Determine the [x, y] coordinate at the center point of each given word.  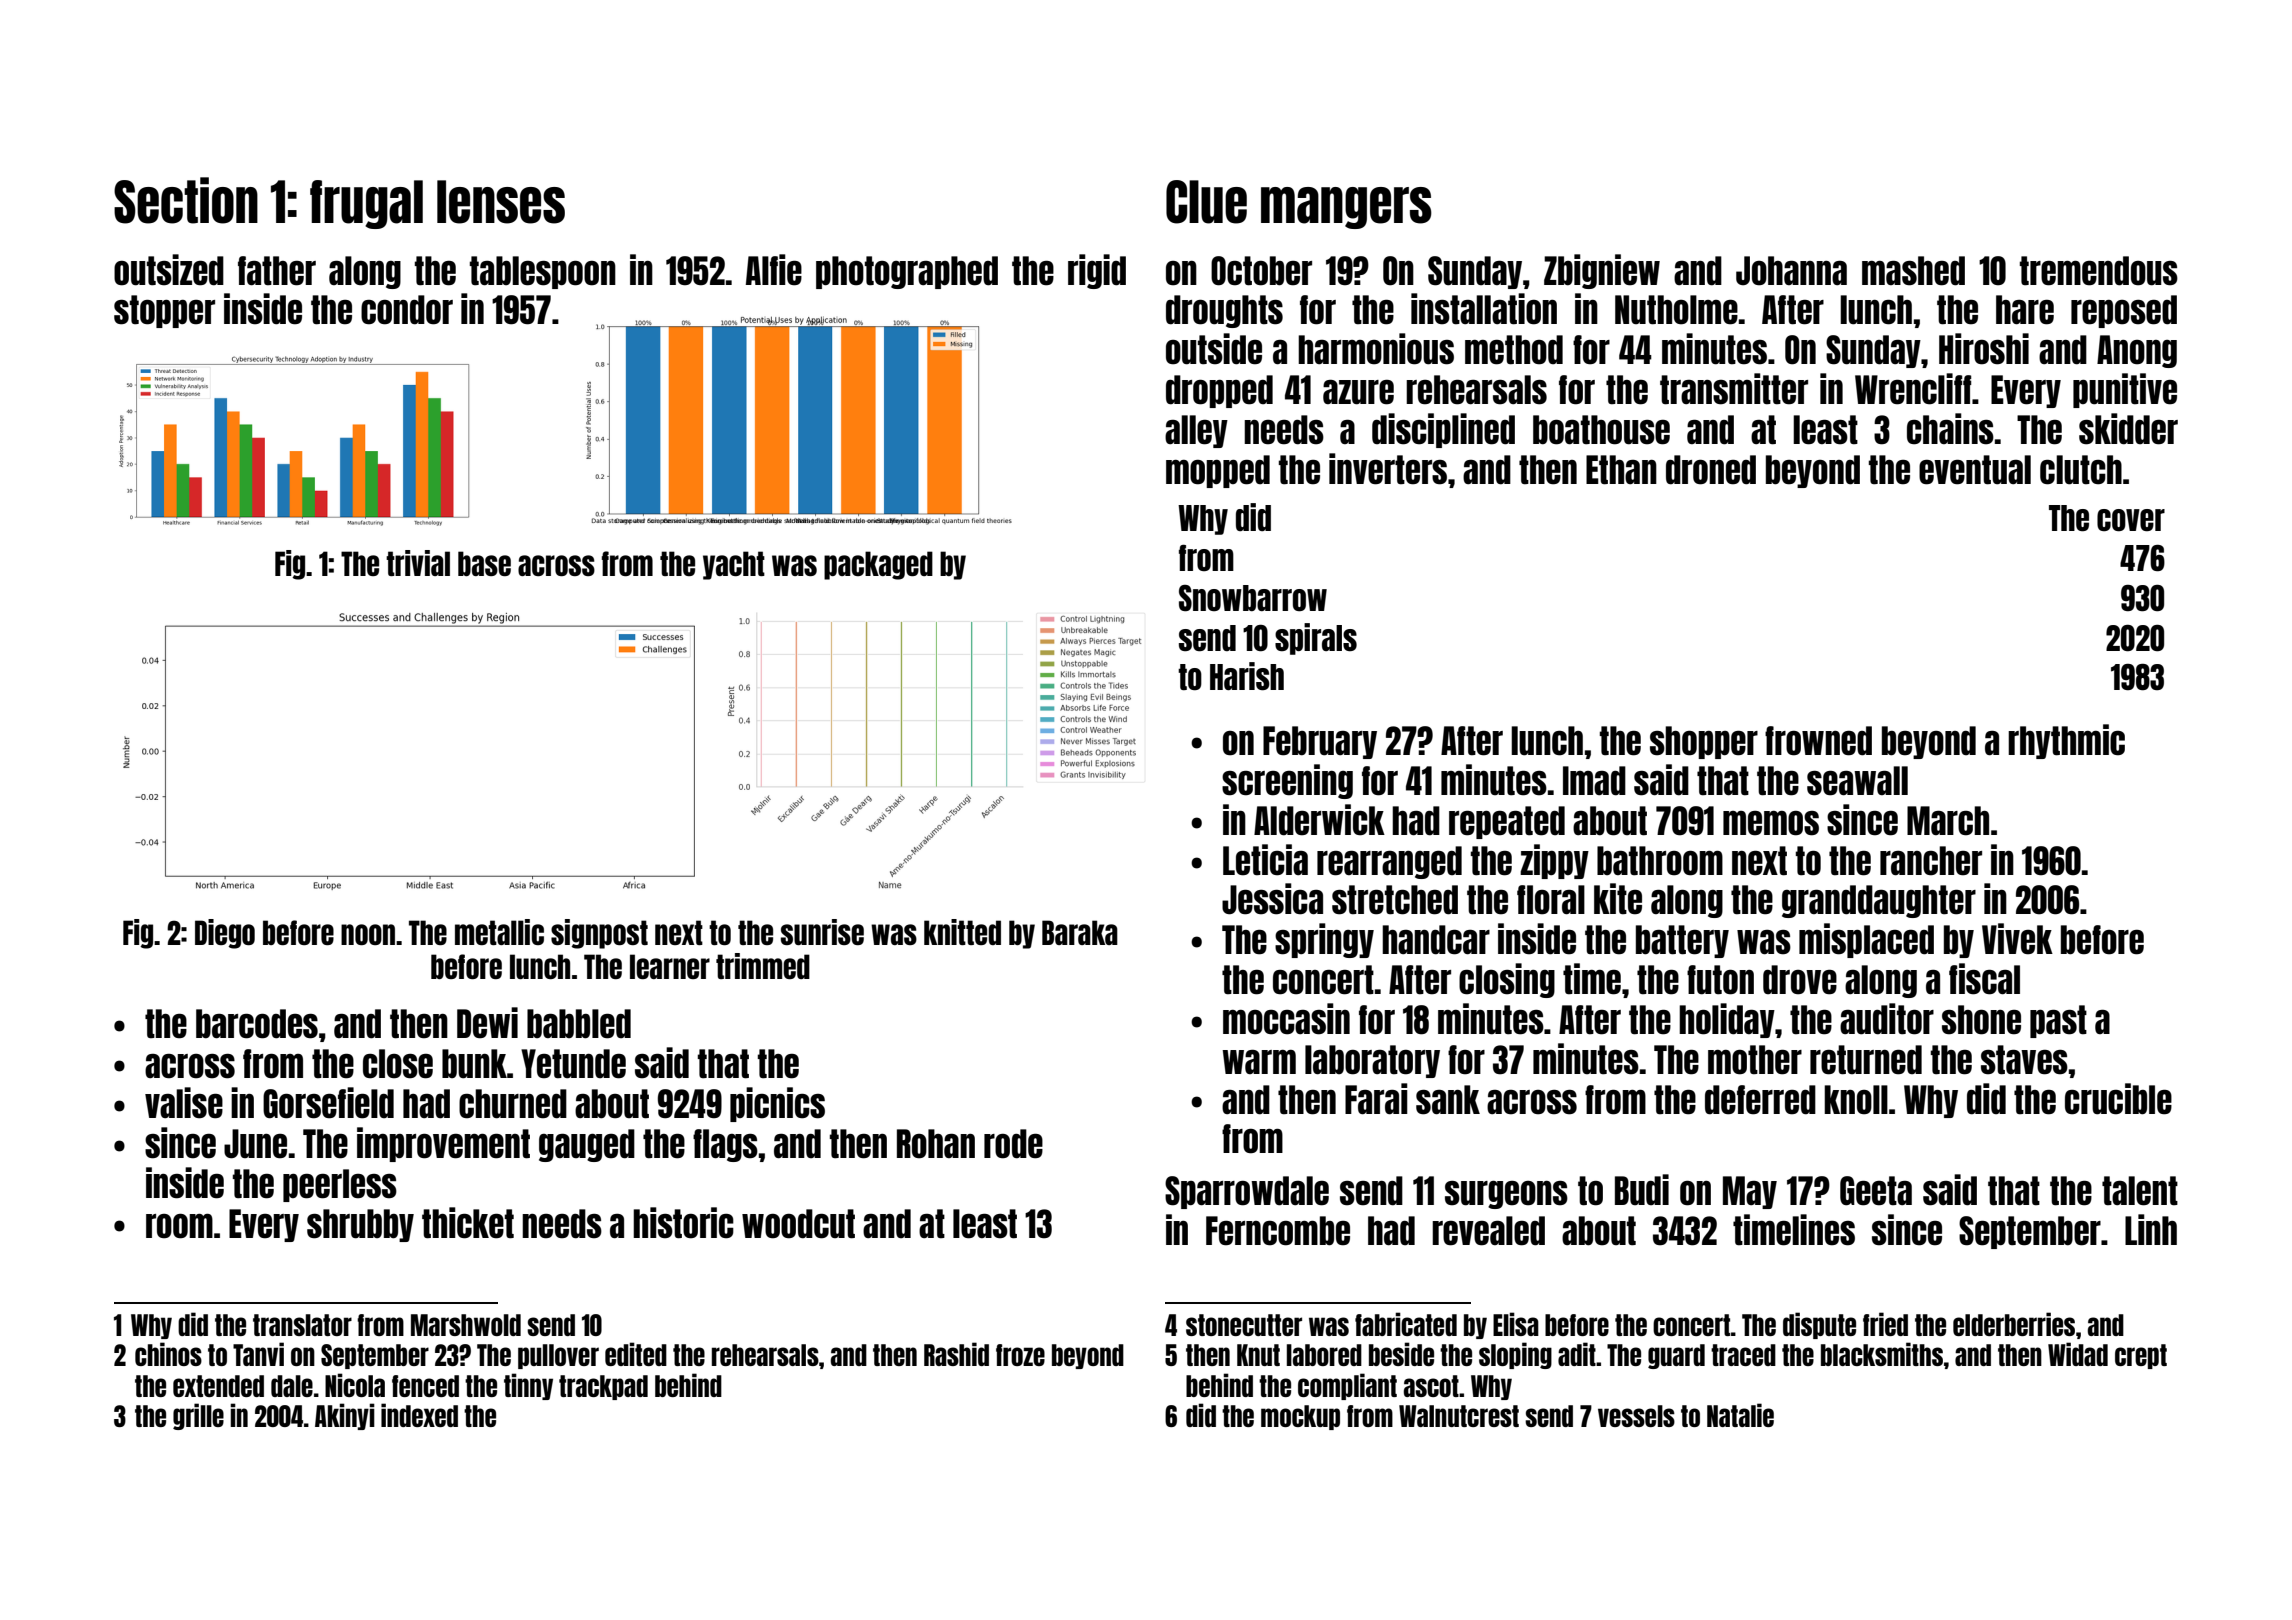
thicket [468, 1223]
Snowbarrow [1253, 598]
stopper [164, 311]
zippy [1554, 861]
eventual [1975, 470]
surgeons [1506, 1195]
